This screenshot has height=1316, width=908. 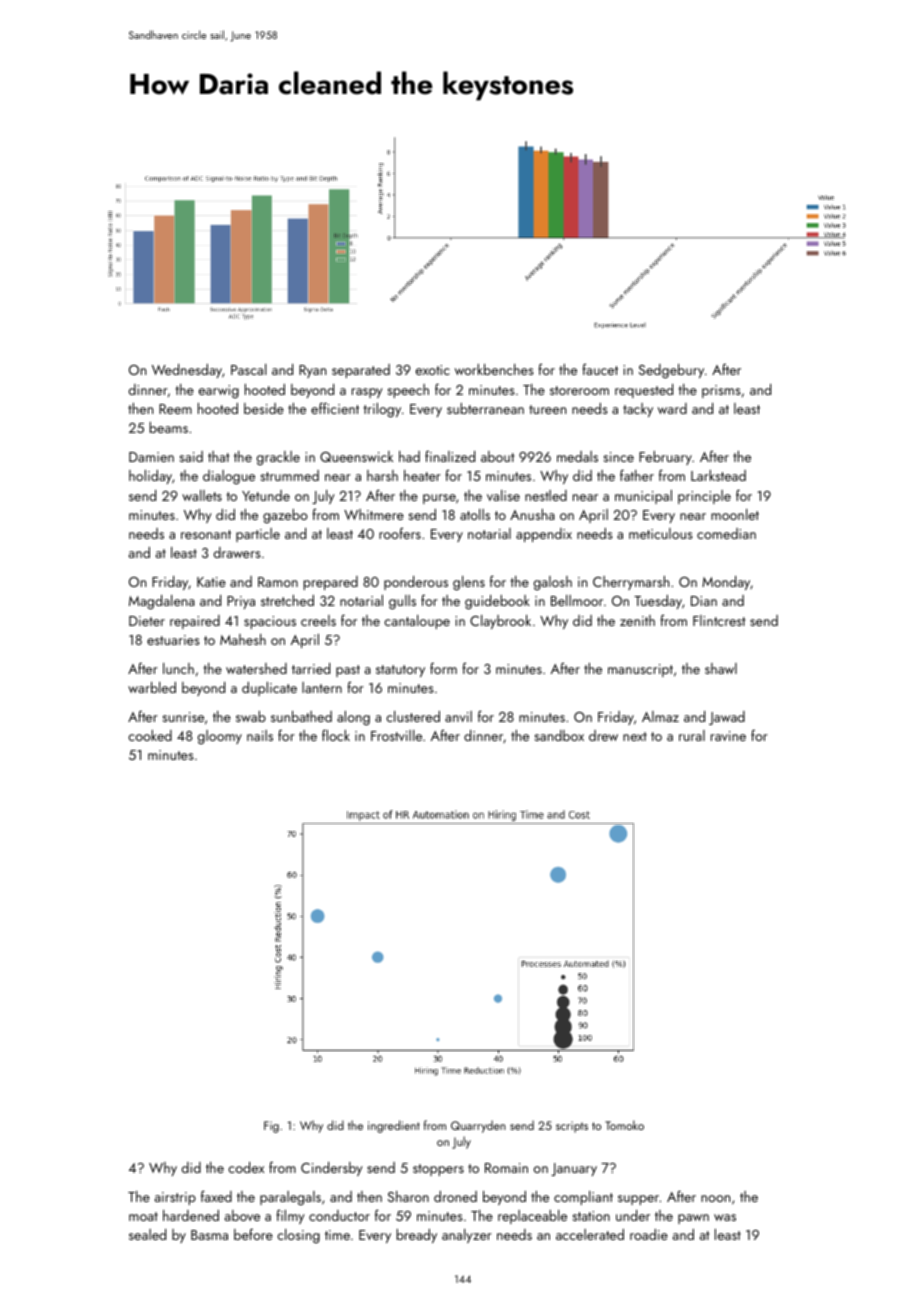 What do you see at coordinates (220, 737) in the screenshot?
I see `gloomy` at bounding box center [220, 737].
